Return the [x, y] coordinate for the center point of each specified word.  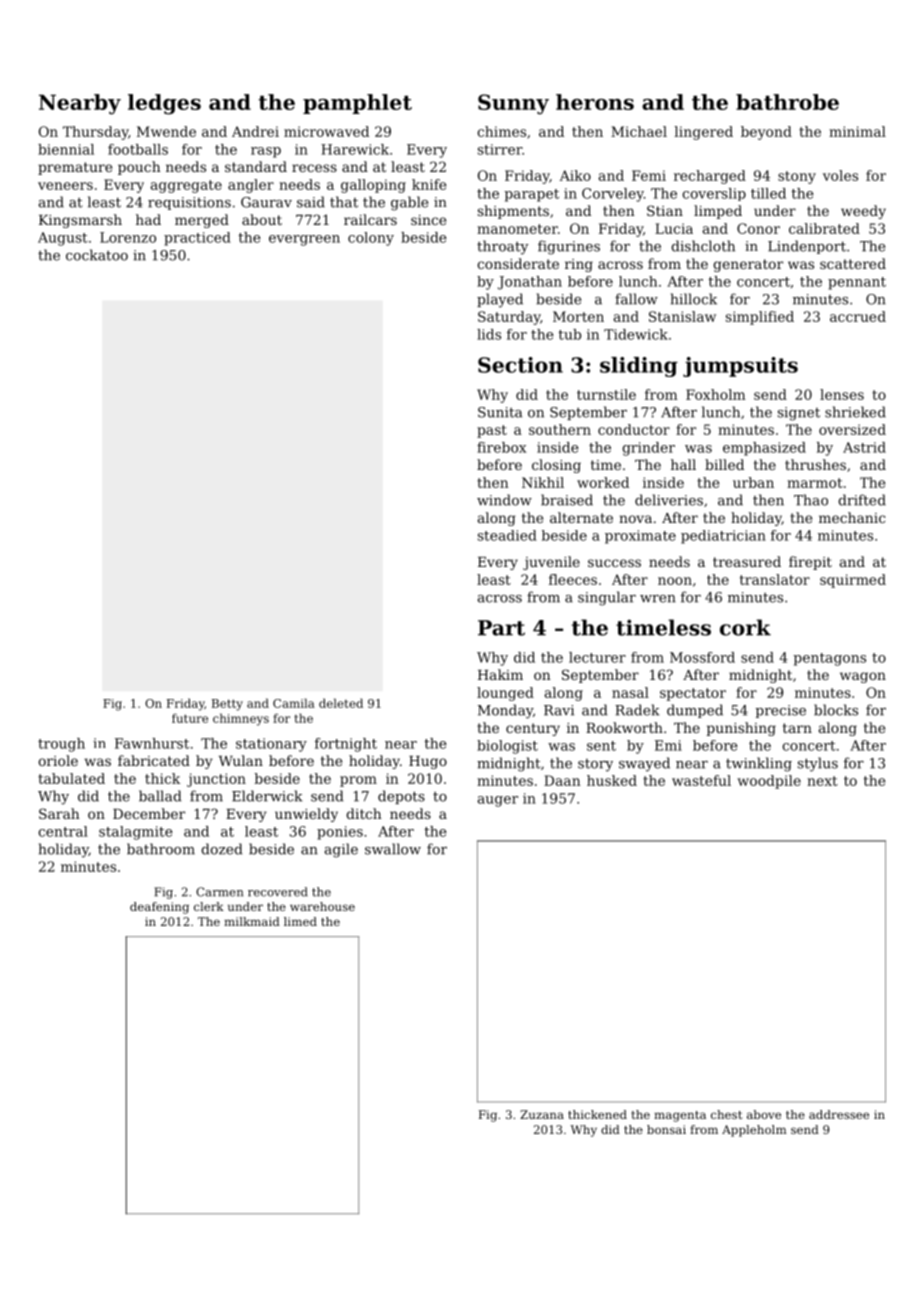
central [63, 831]
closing [556, 466]
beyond [766, 133]
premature [75, 168]
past [492, 431]
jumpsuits [740, 367]
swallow [393, 849]
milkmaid [252, 921]
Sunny [513, 104]
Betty [227, 705]
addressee [839, 1114]
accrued [858, 316]
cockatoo [97, 255]
